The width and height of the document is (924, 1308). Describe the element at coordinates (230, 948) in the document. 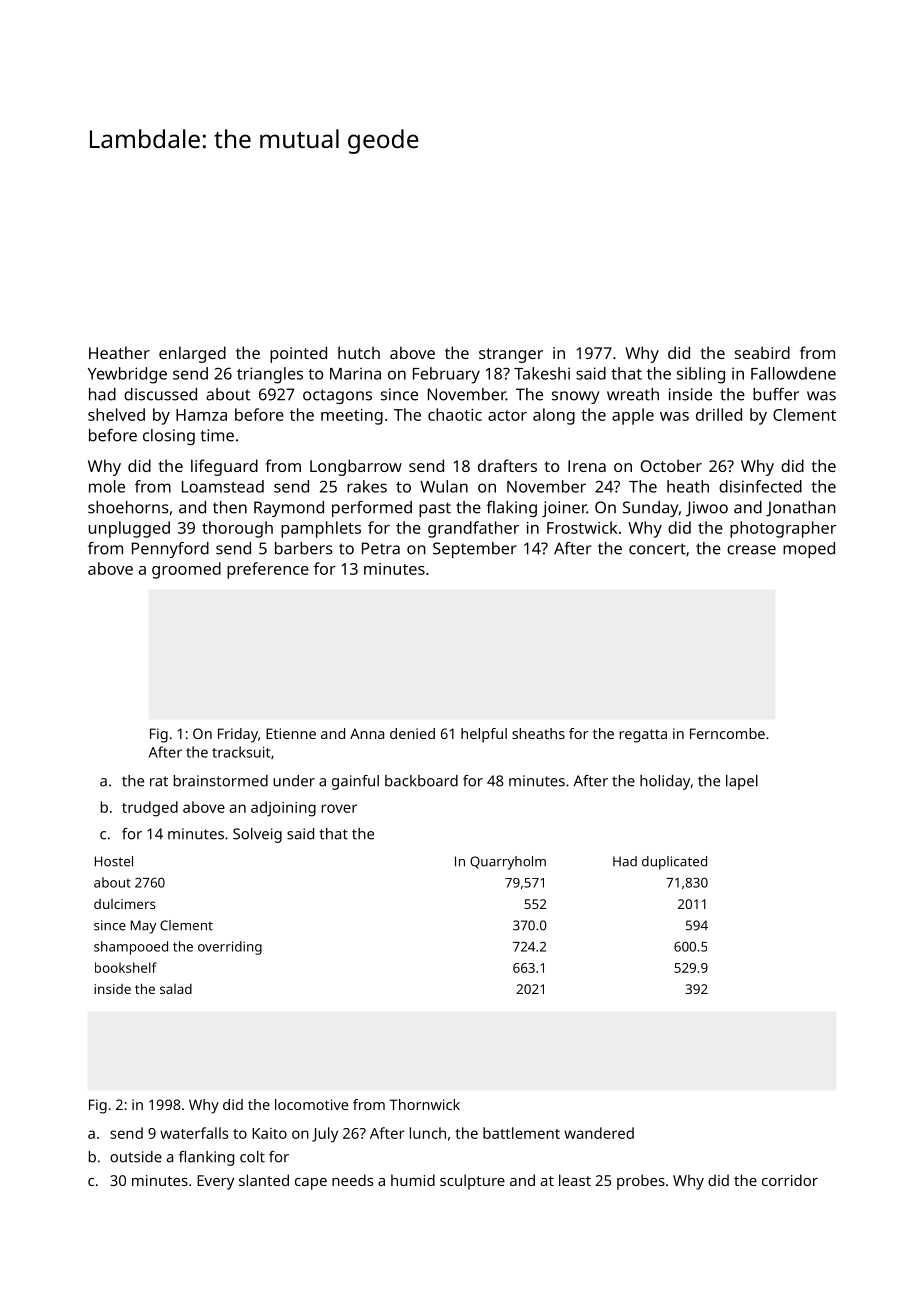

I see `overriding` at that location.
